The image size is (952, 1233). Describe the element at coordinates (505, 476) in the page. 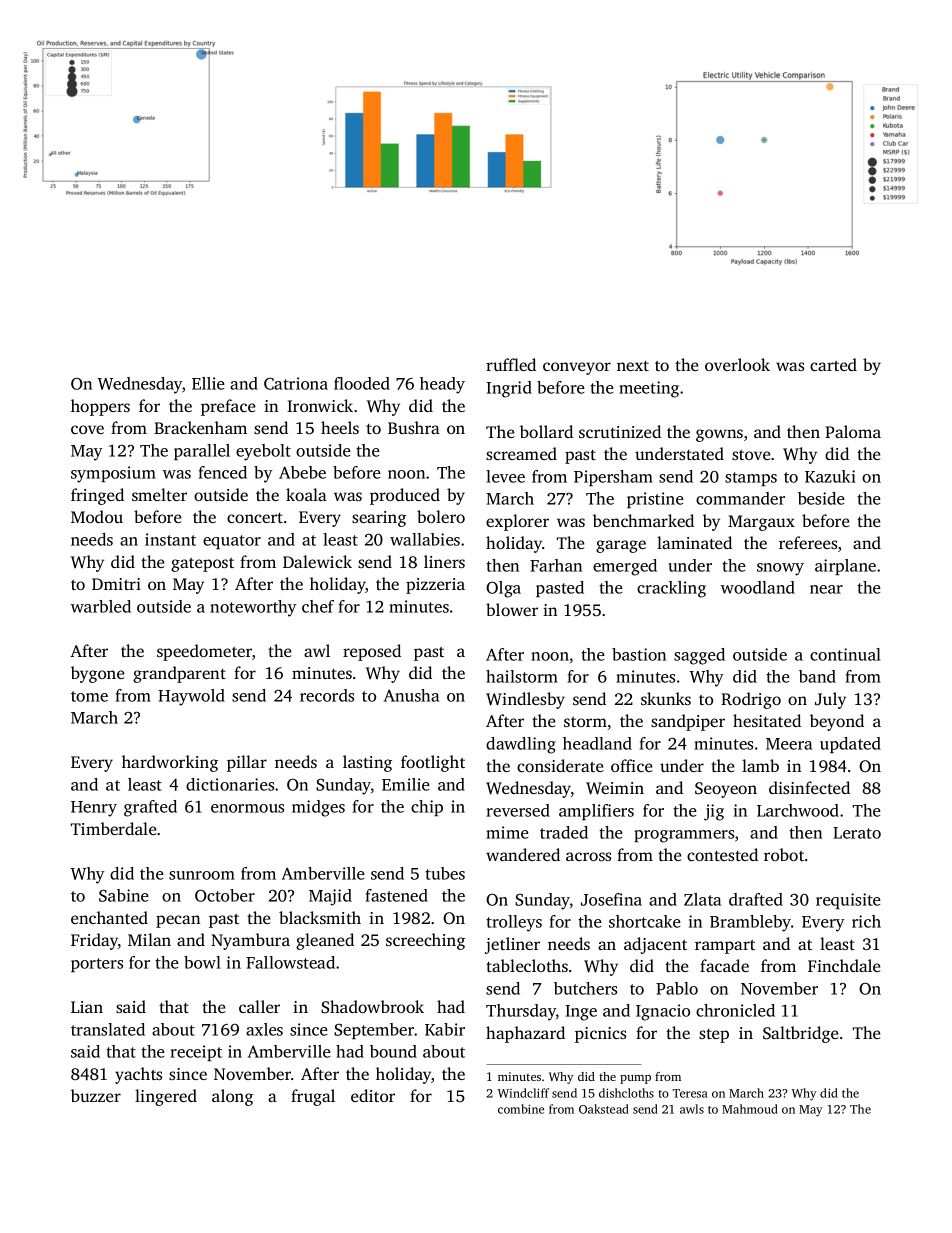

I see `levee` at that location.
